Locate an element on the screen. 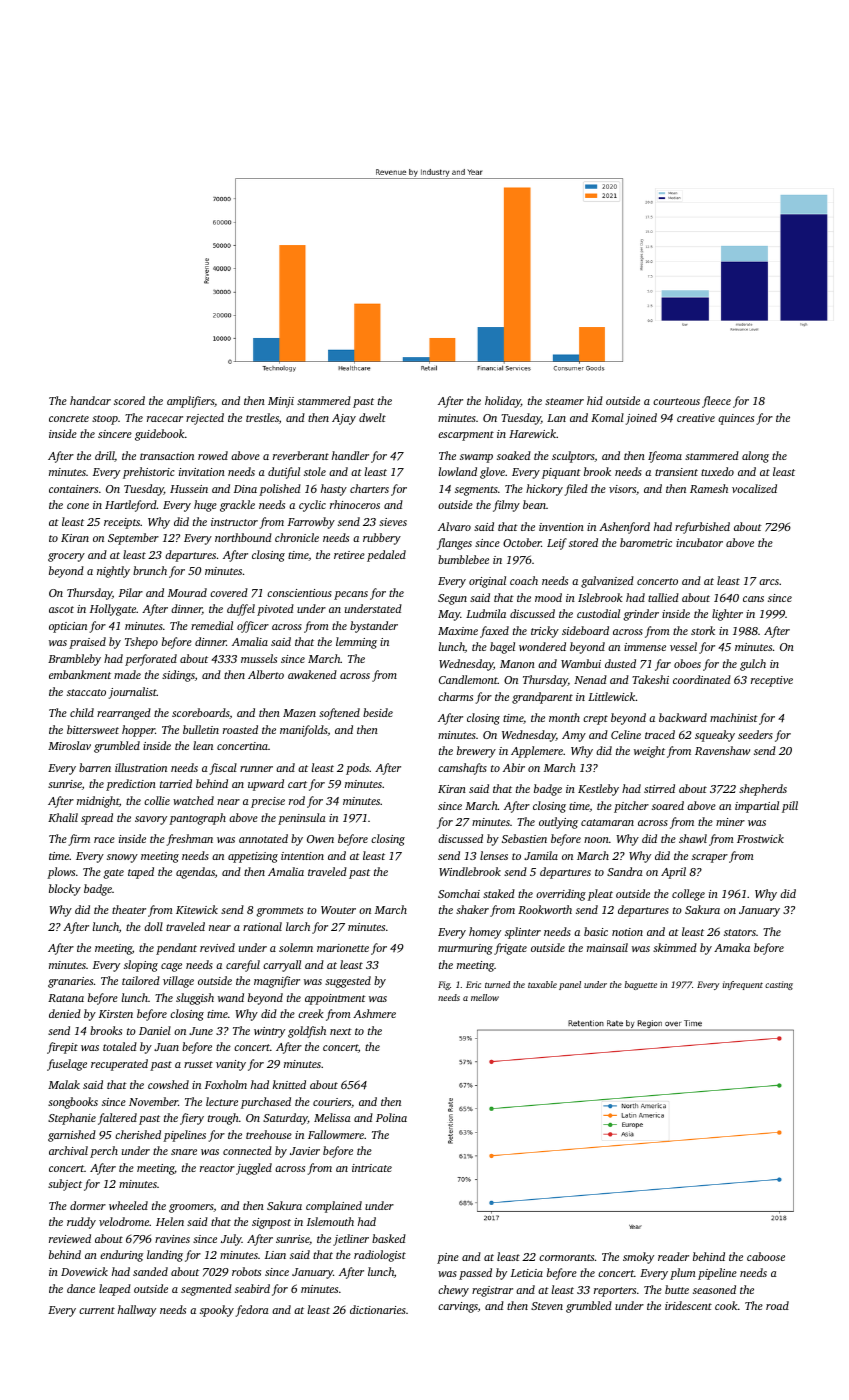  murmuring is located at coordinates (465, 949).
